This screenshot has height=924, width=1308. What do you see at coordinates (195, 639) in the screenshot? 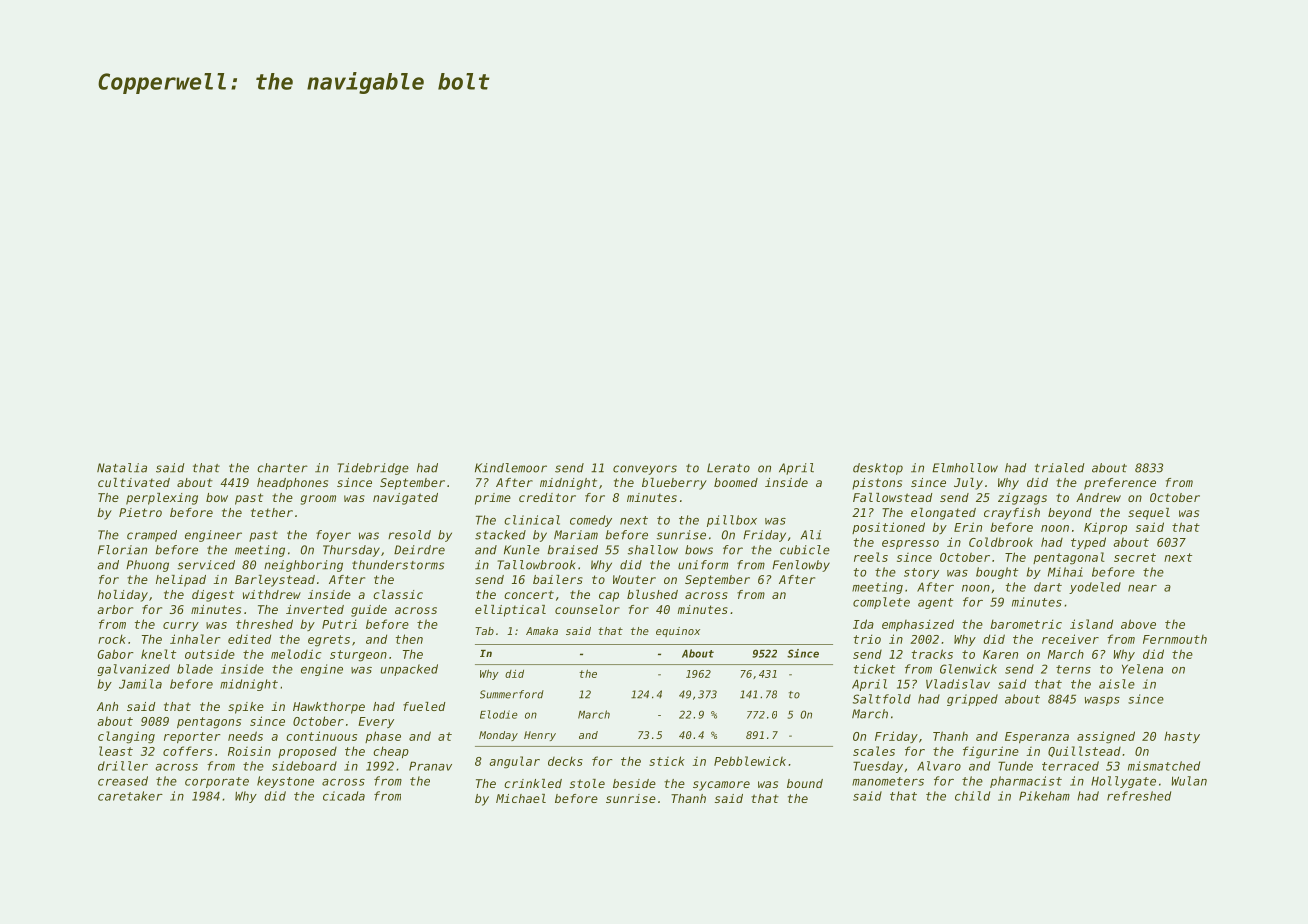
I see `inhaler` at bounding box center [195, 639].
